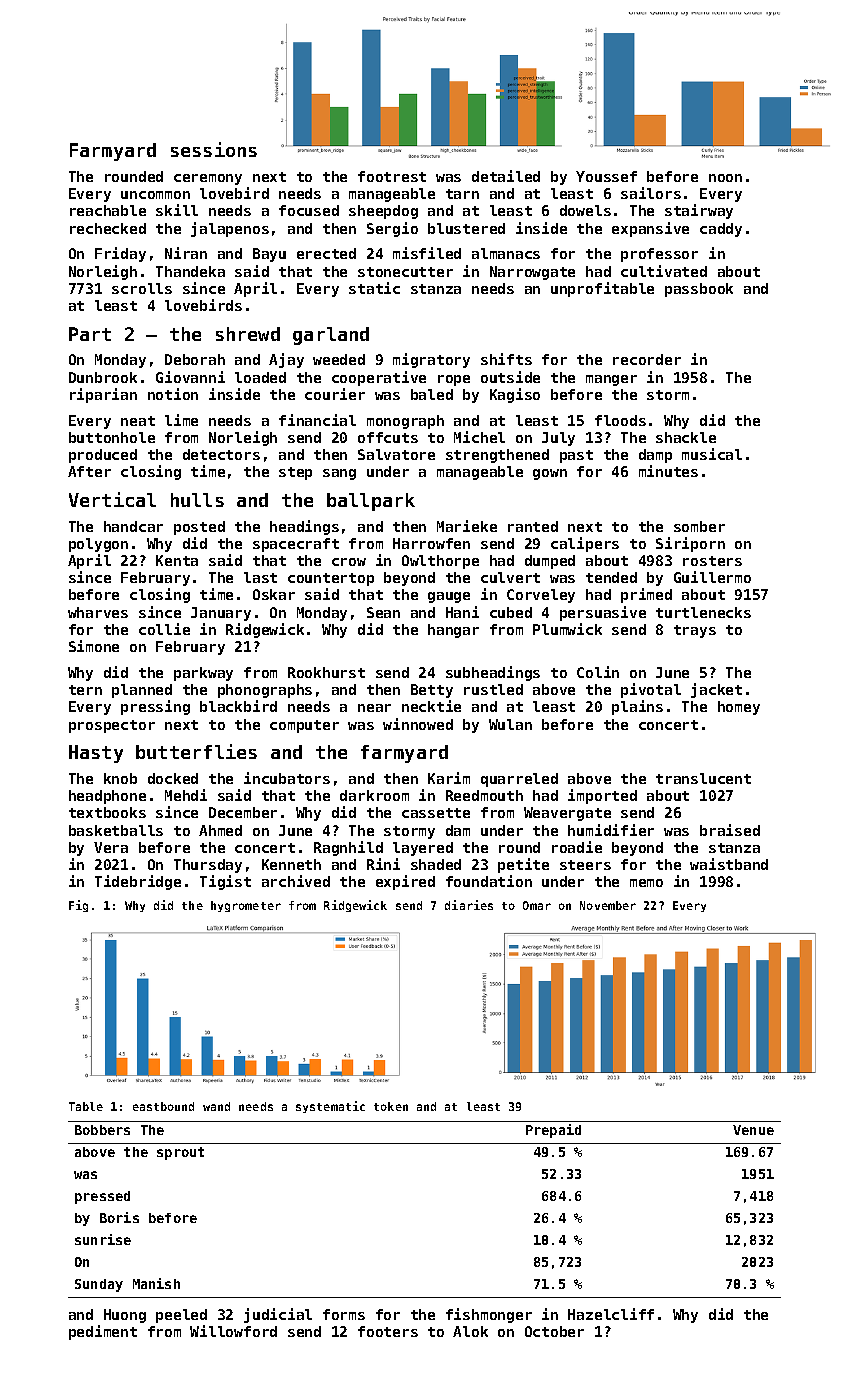 This page has width=849, height=1400. I want to click on pediment, so click(103, 1332).
